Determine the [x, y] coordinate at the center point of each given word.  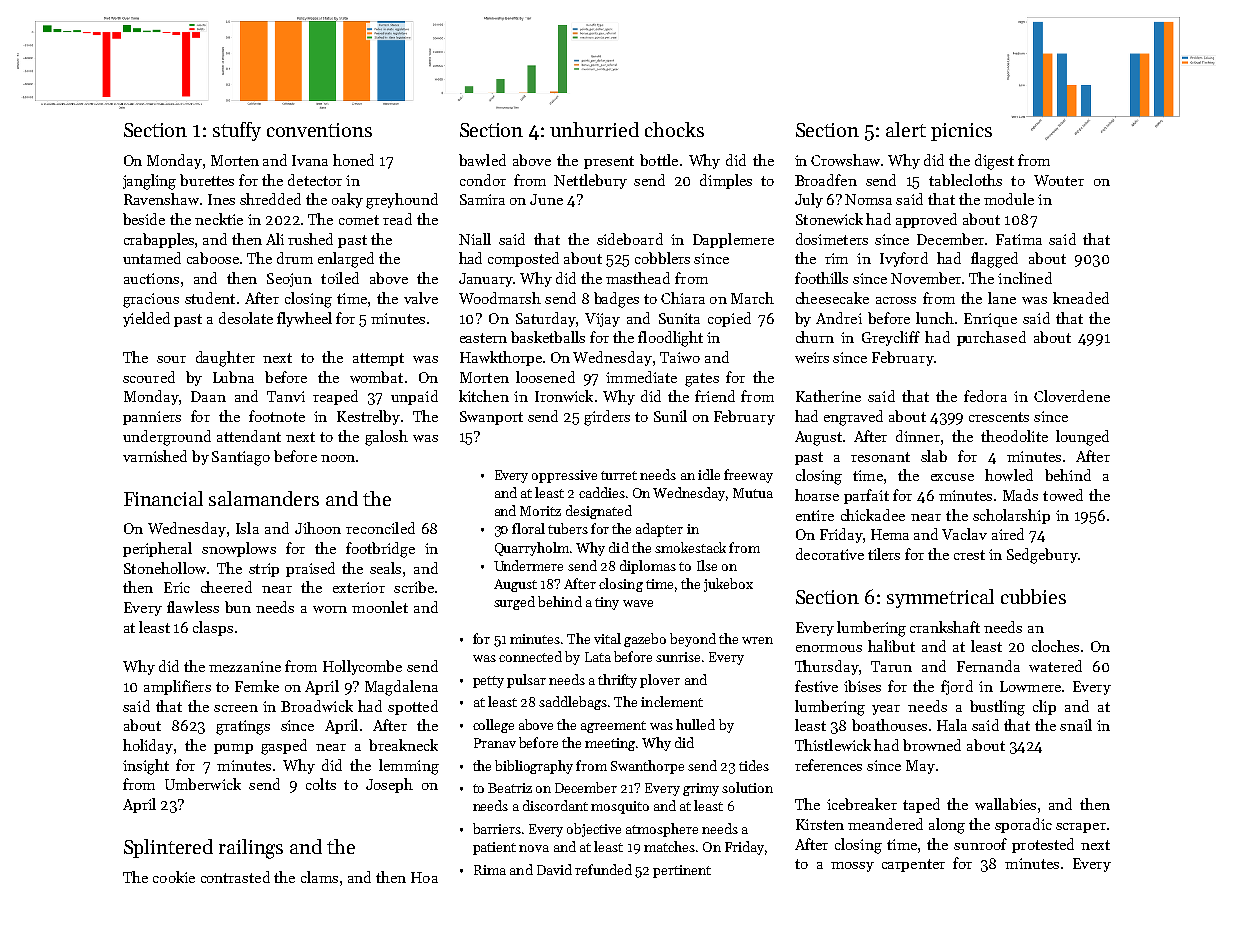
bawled [482, 160]
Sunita [679, 318]
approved [926, 220]
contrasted [235, 877]
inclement [672, 701]
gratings [243, 727]
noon [338, 458]
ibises [862, 686]
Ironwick [564, 396]
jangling [149, 182]
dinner [918, 436]
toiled [340, 278]
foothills [821, 278]
